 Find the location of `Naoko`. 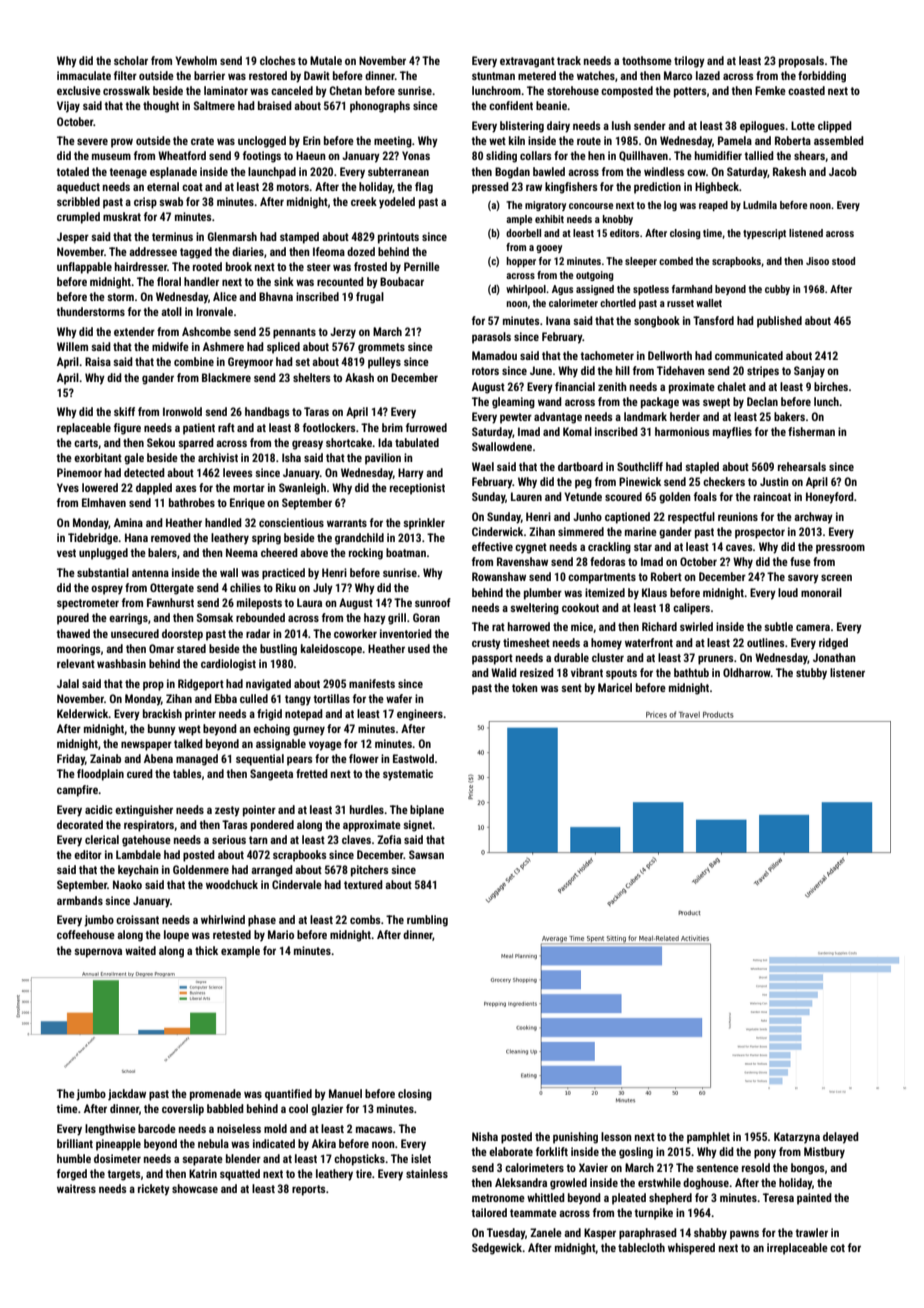

Naoko is located at coordinates (127, 884).
